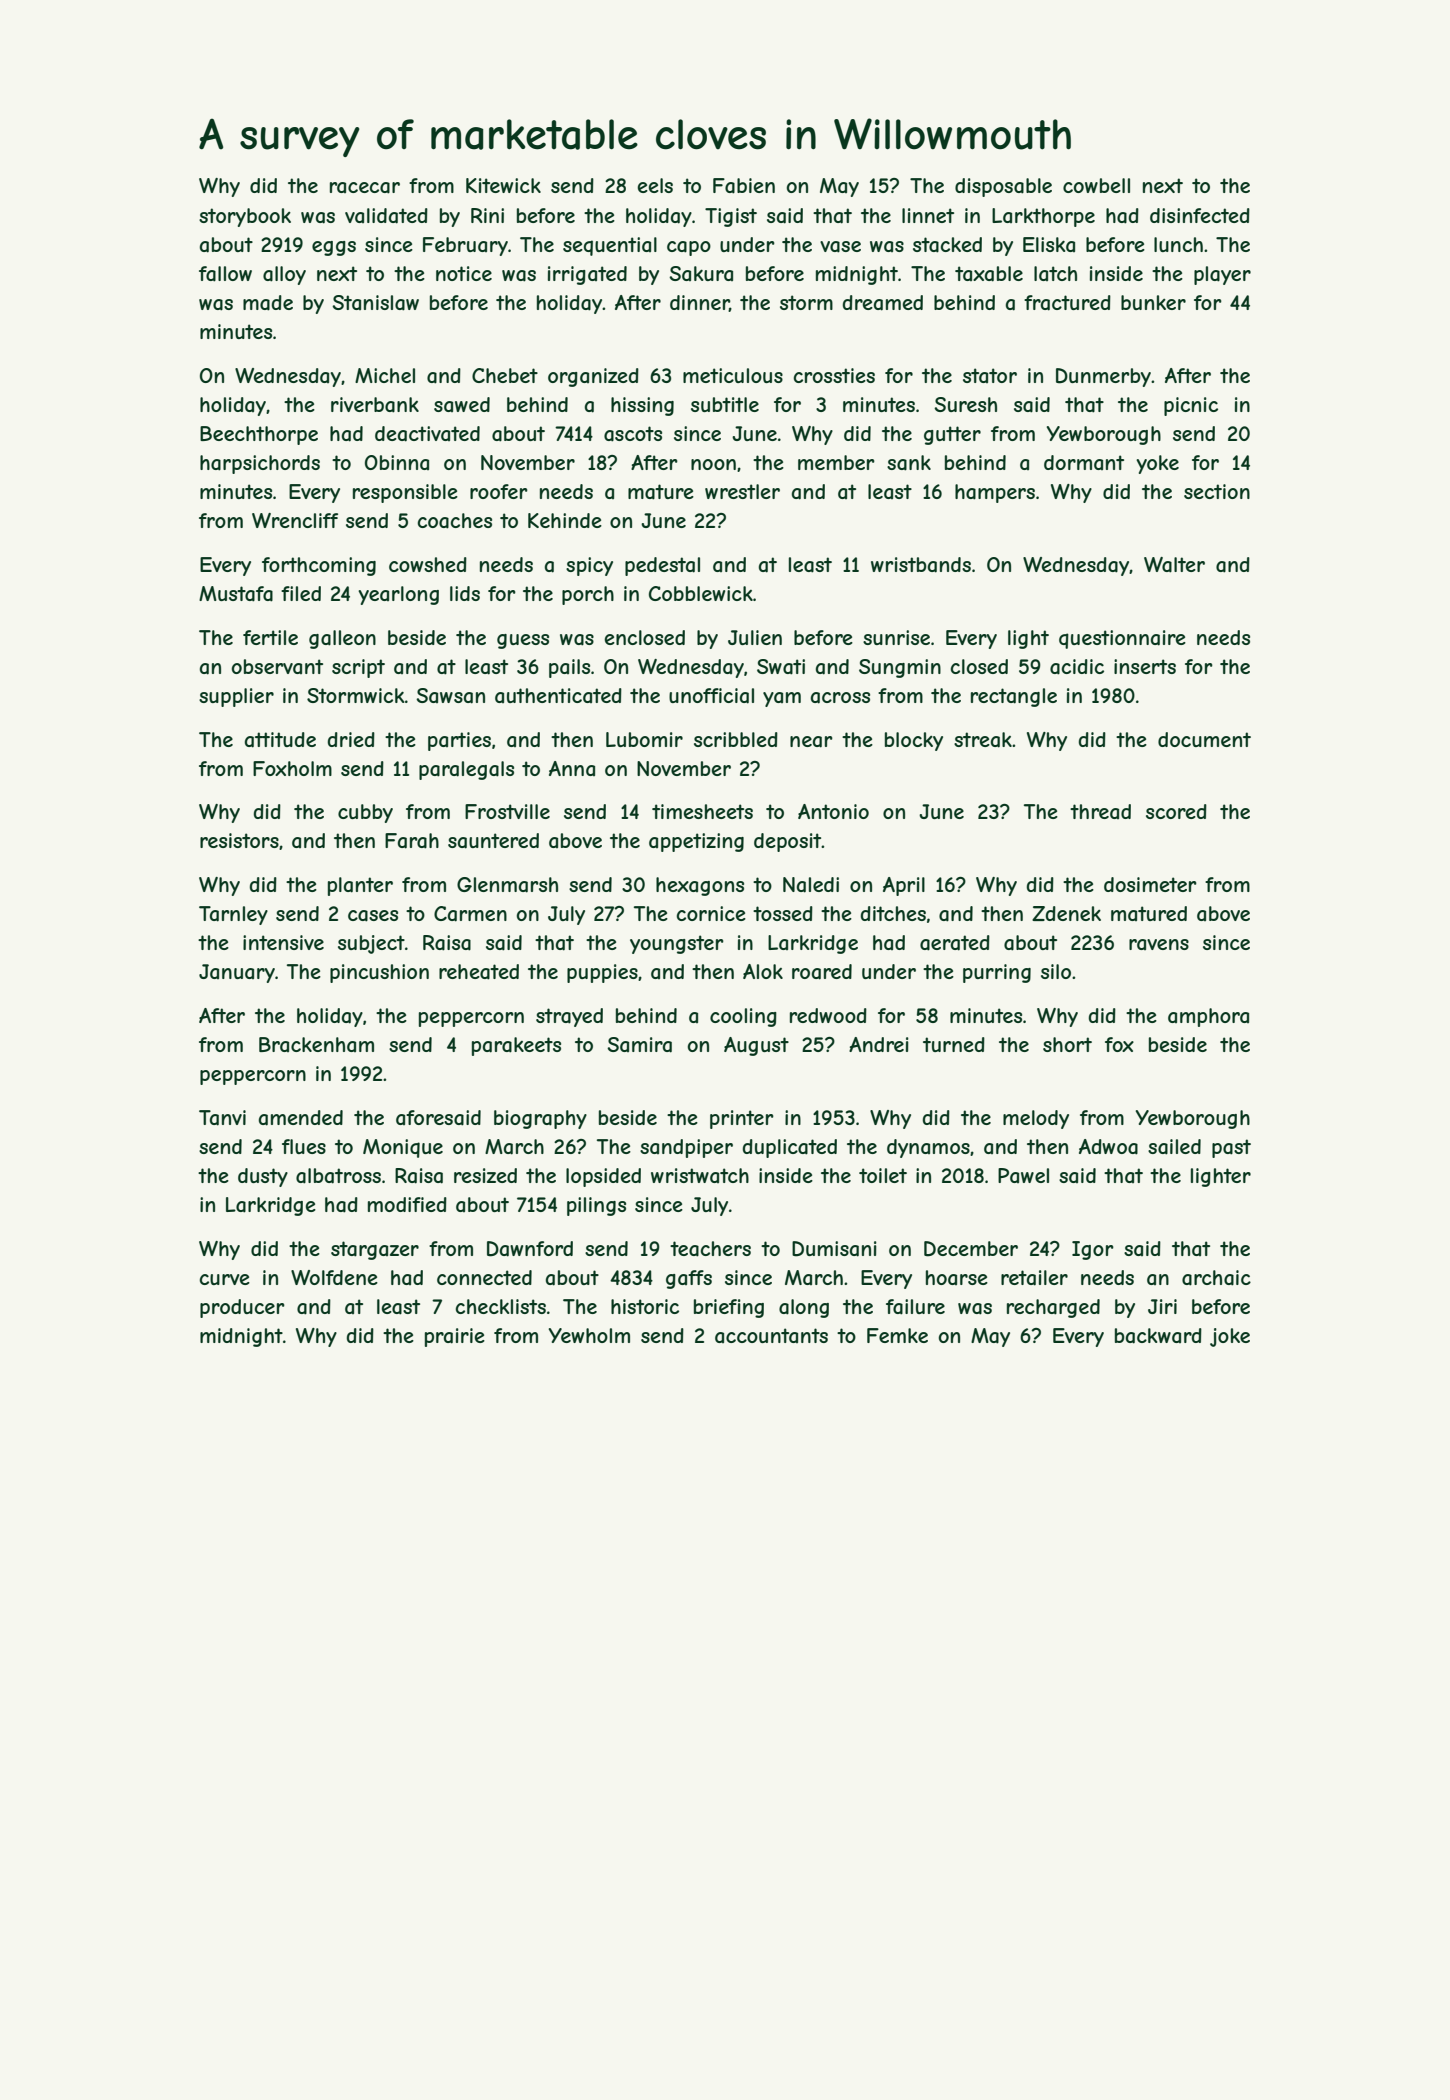 The image size is (1450, 2100). Describe the element at coordinates (771, 1335) in the screenshot. I see `accountants` at that location.
